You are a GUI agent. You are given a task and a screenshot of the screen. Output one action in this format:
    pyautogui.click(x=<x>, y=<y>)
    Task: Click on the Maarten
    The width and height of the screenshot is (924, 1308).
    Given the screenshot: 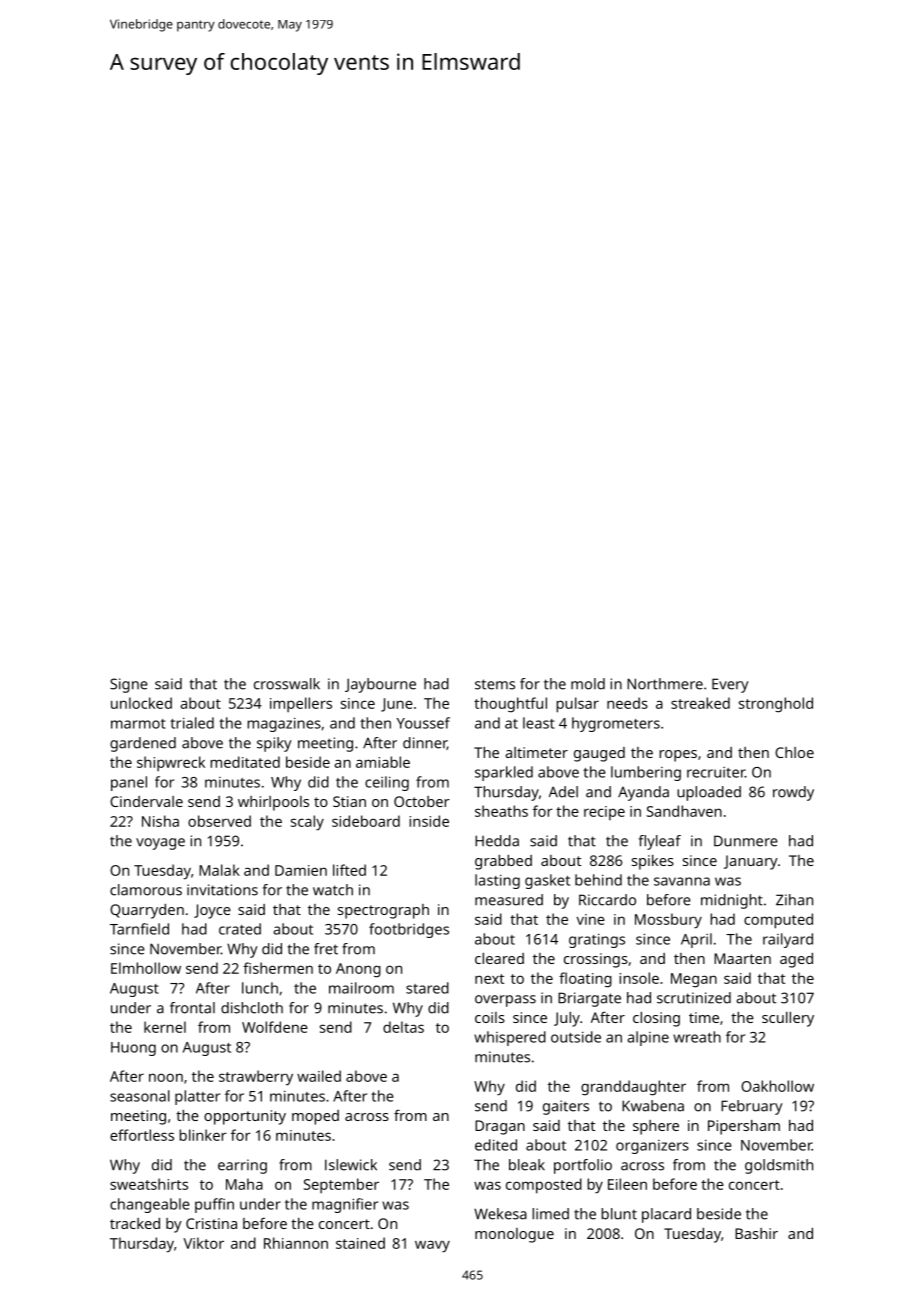 What is the action you would take?
    pyautogui.click(x=742, y=958)
